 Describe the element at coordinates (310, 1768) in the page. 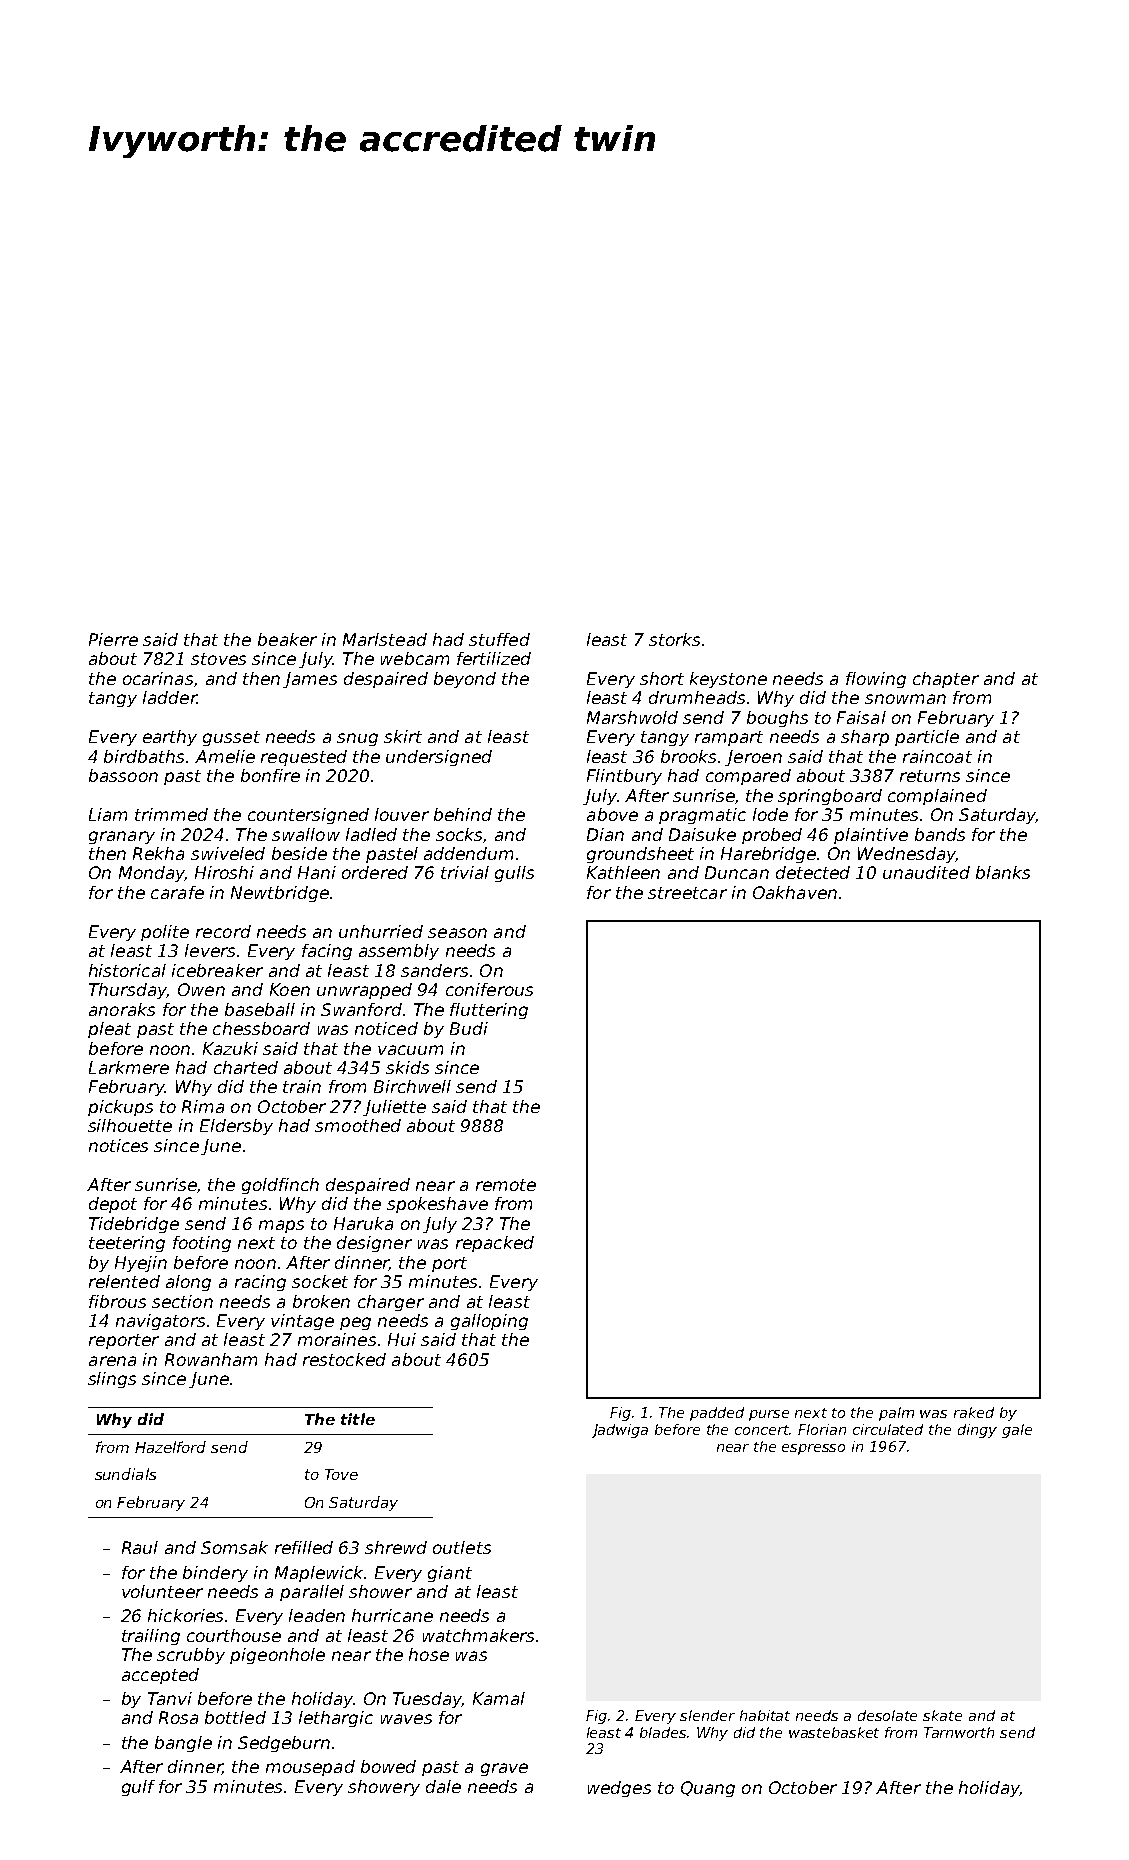

I see `mousepad` at that location.
